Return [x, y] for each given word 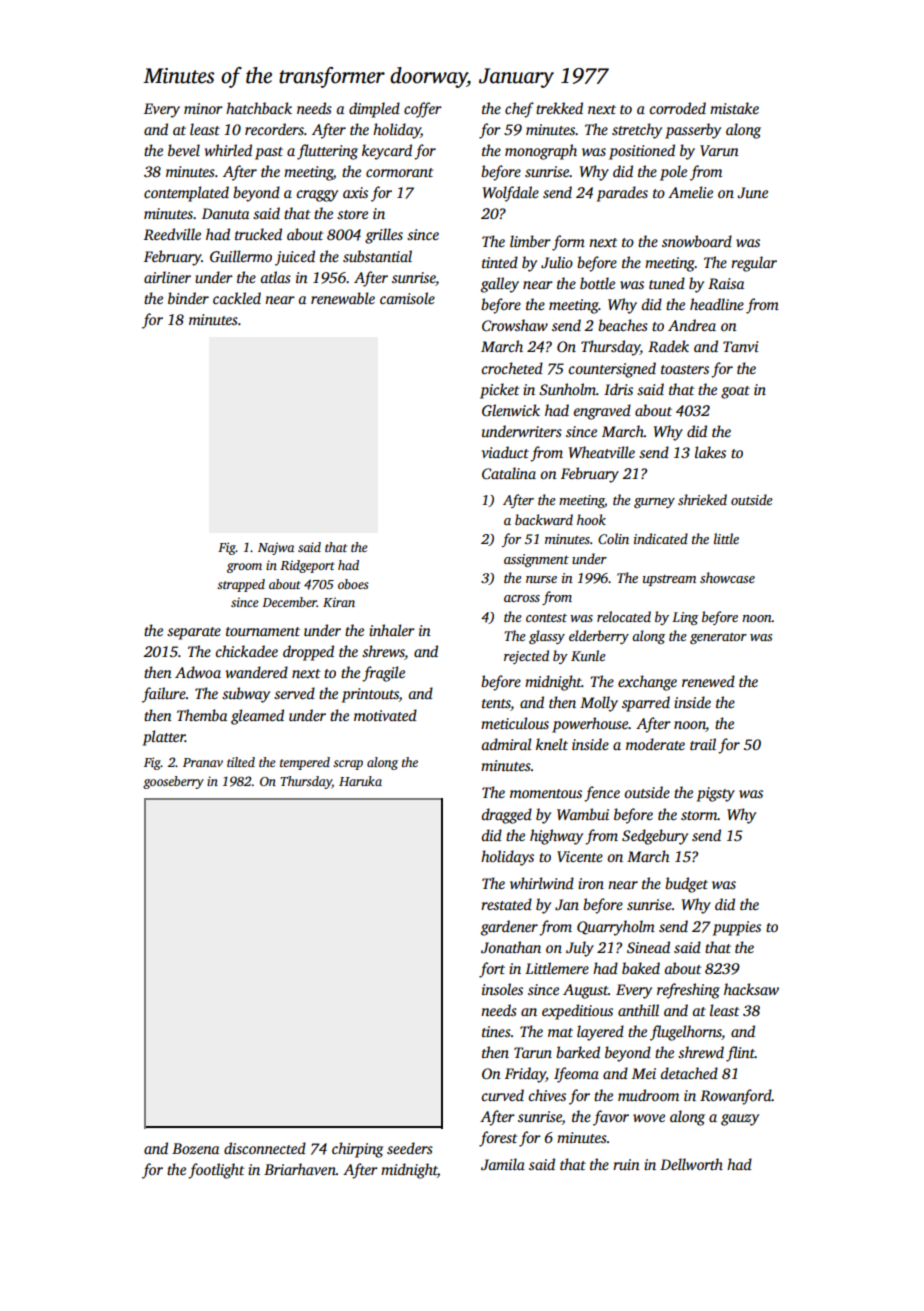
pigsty [716, 794]
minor [203, 108]
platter [164, 738]
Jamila [503, 1164]
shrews [383, 652]
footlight [216, 1171]
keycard [387, 152]
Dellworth [691, 1164]
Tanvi [741, 346]
